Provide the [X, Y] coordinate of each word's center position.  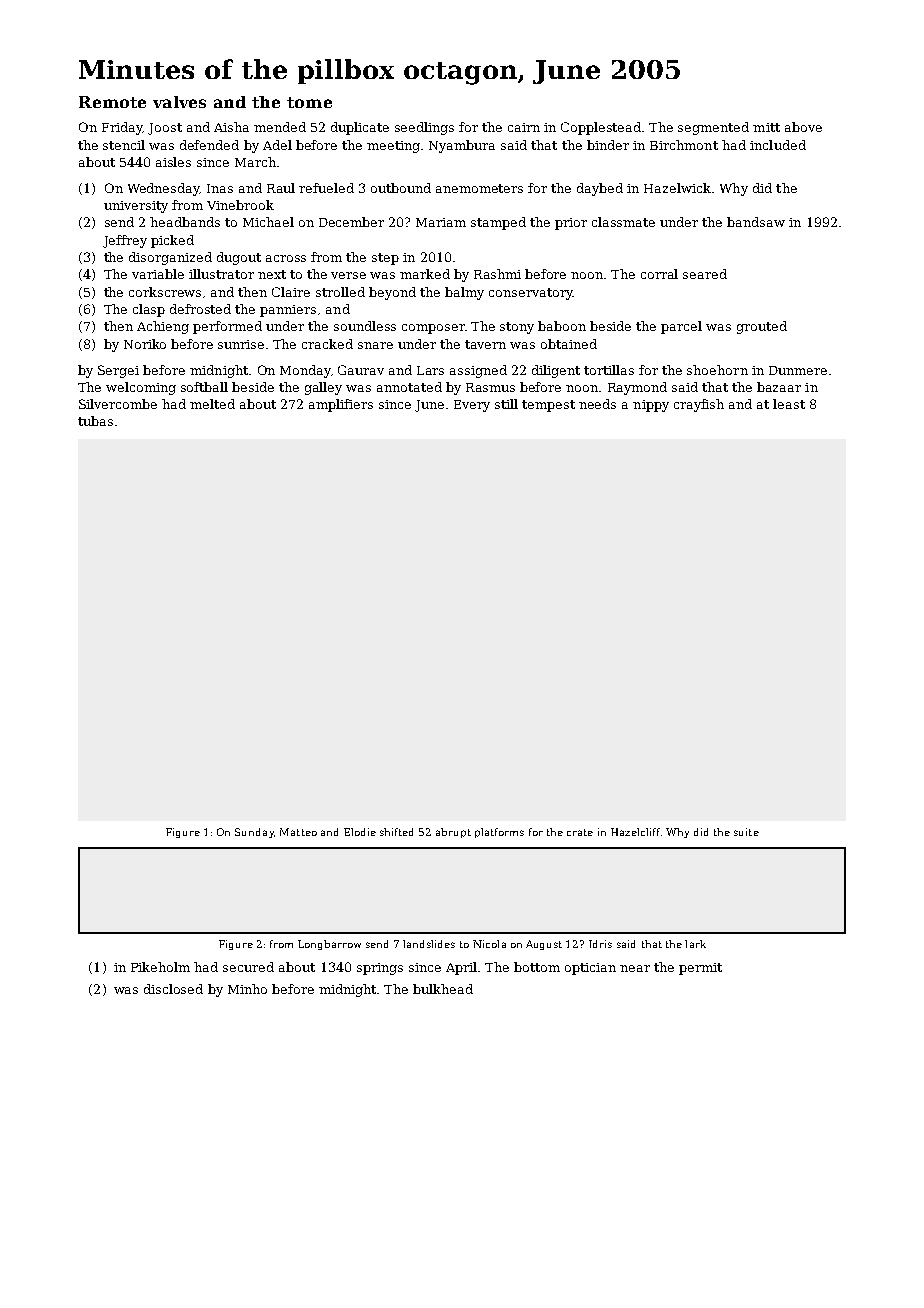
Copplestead [601, 128]
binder [608, 145]
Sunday [254, 833]
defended [209, 145]
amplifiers [341, 405]
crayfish [699, 405]
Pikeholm [160, 967]
